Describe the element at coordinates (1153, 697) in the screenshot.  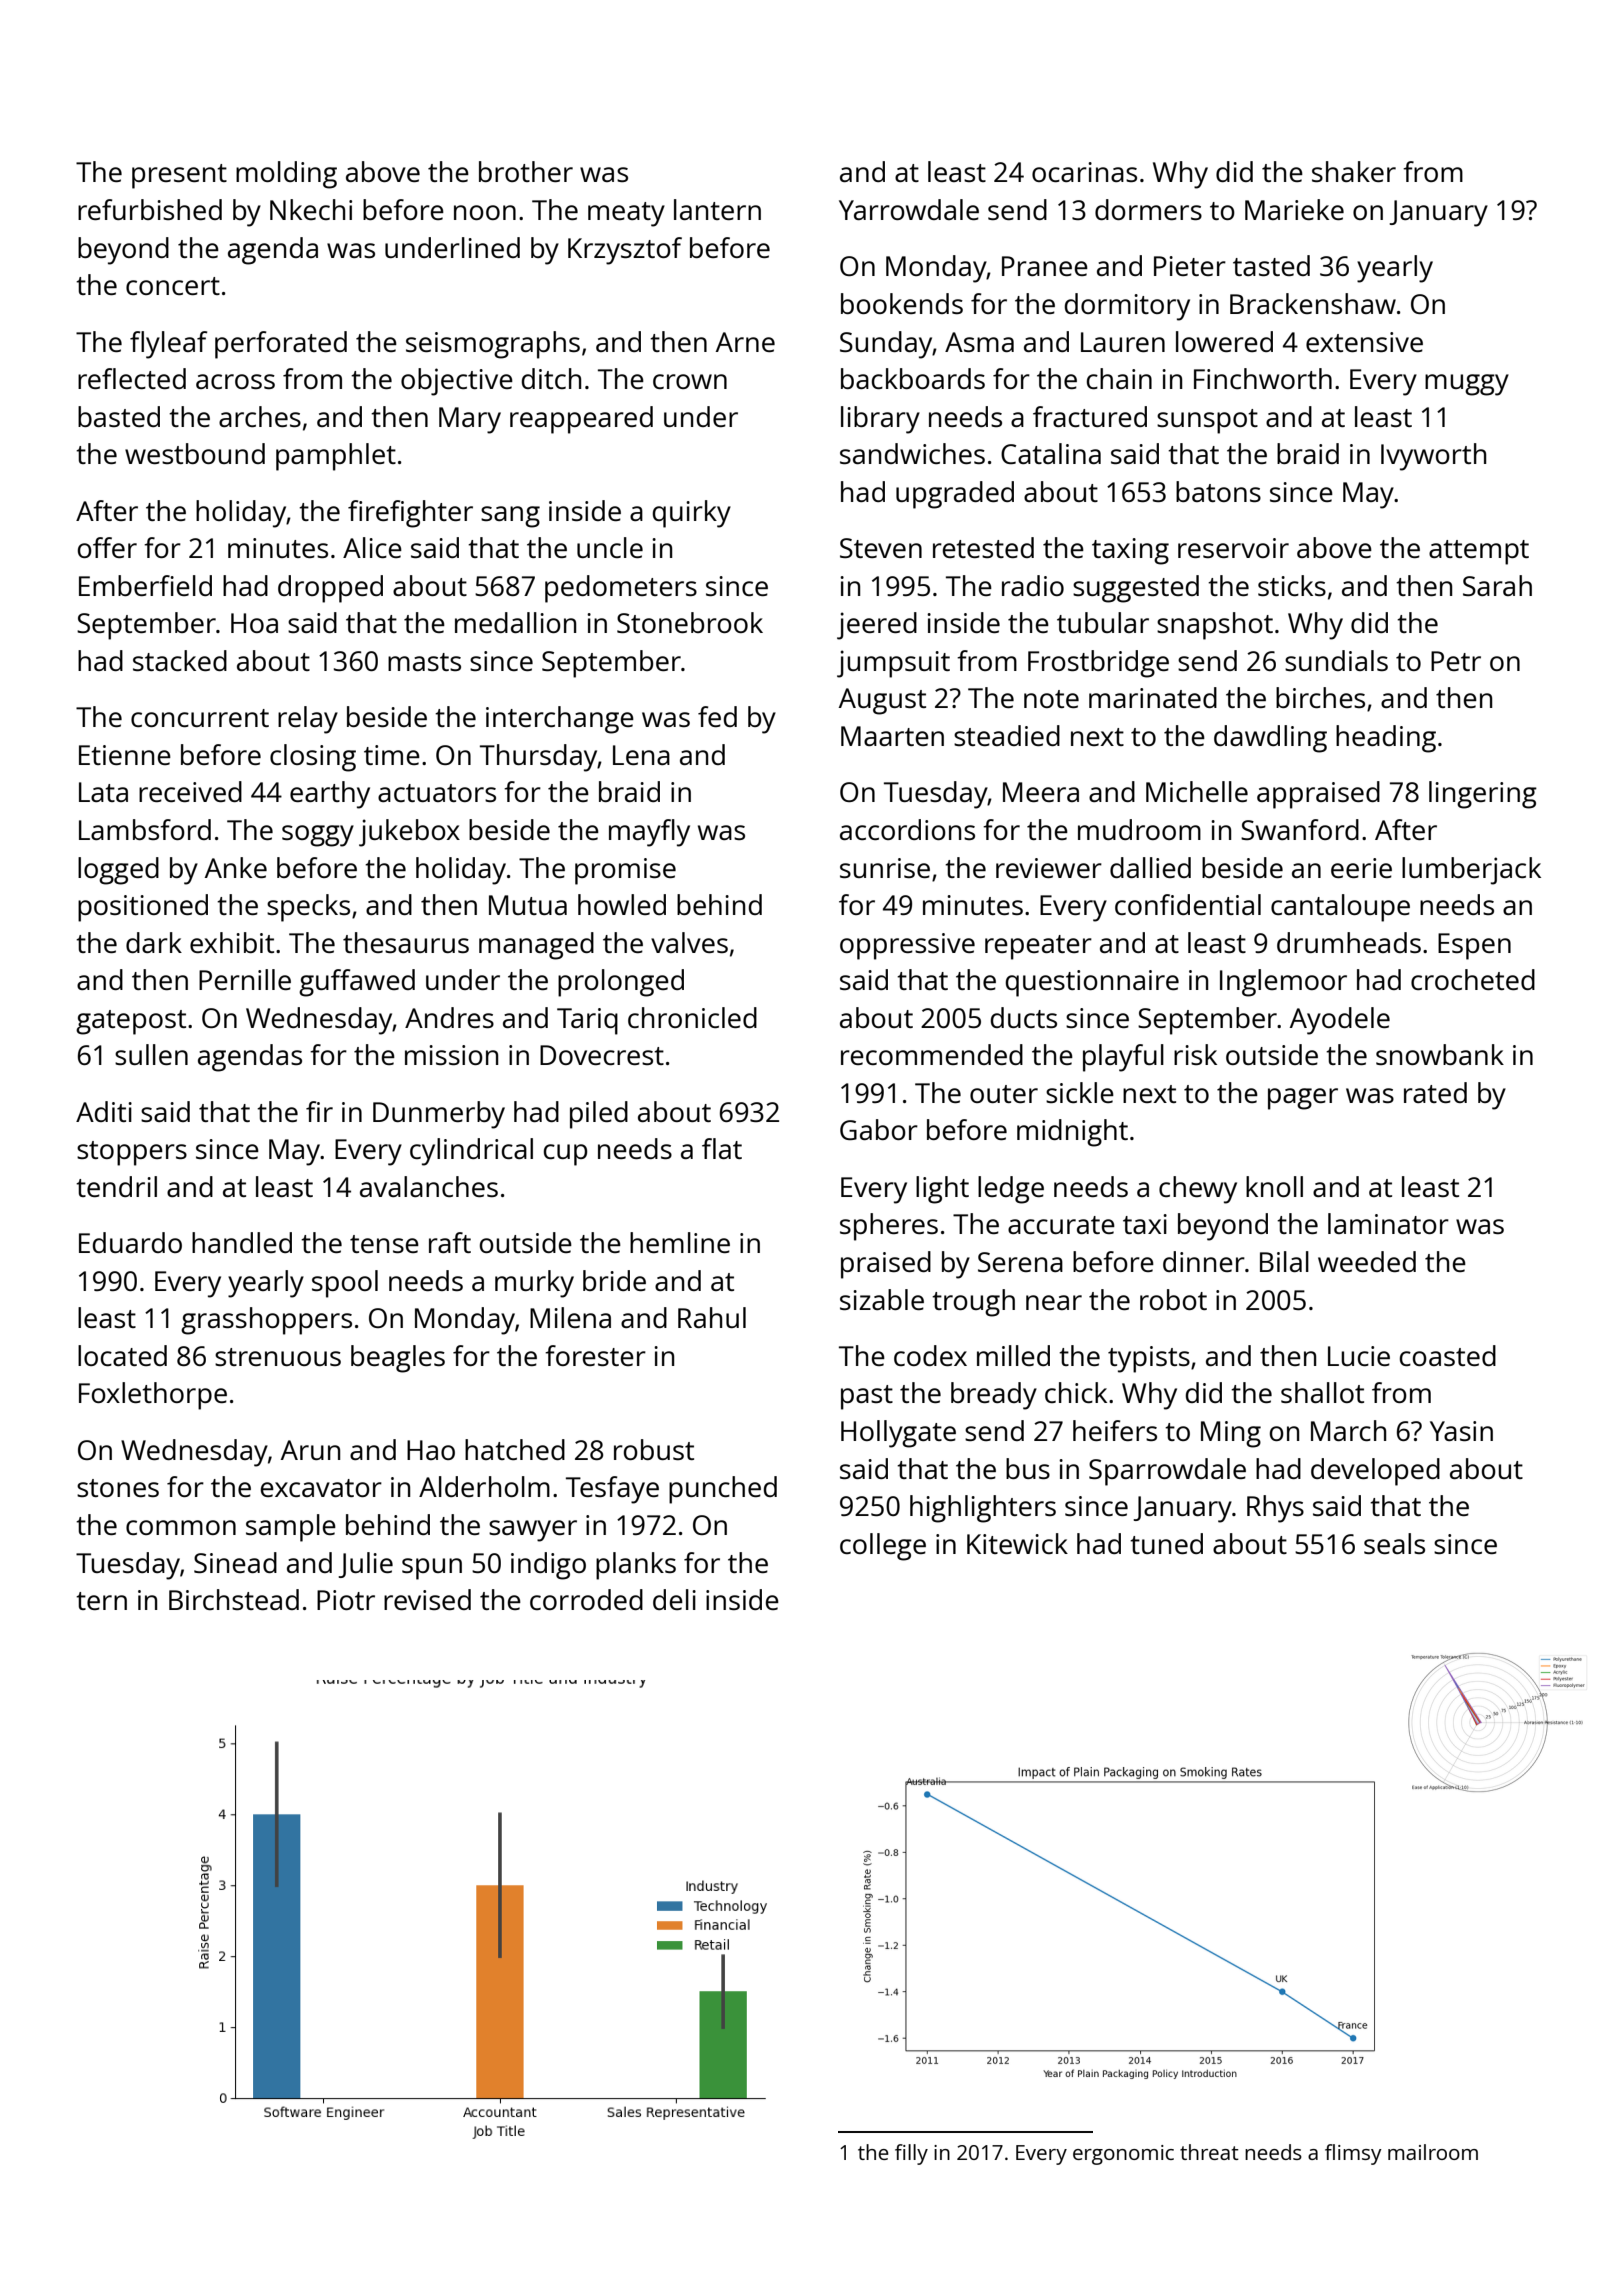
I see `marinated` at that location.
